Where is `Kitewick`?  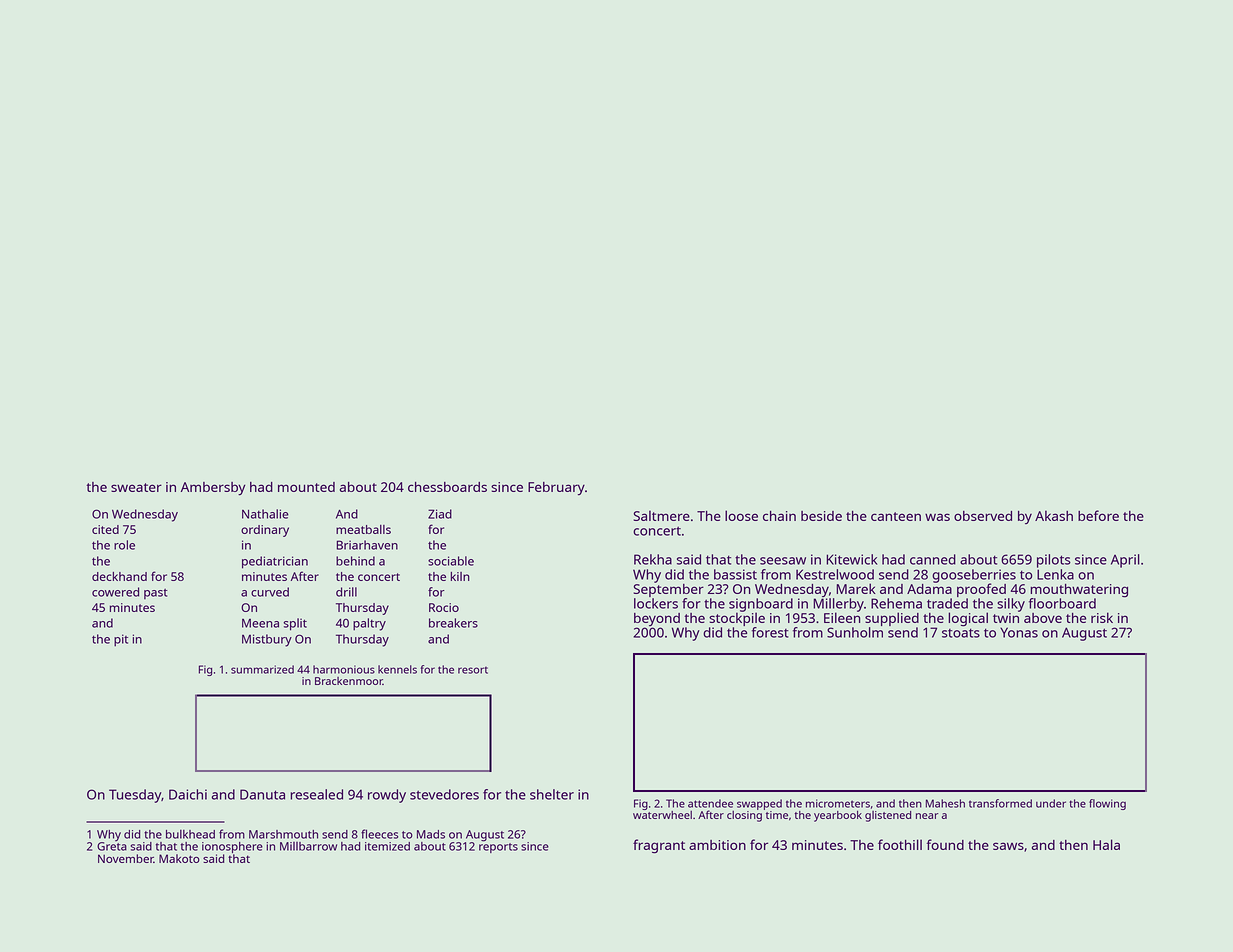
Kitewick is located at coordinates (851, 559).
